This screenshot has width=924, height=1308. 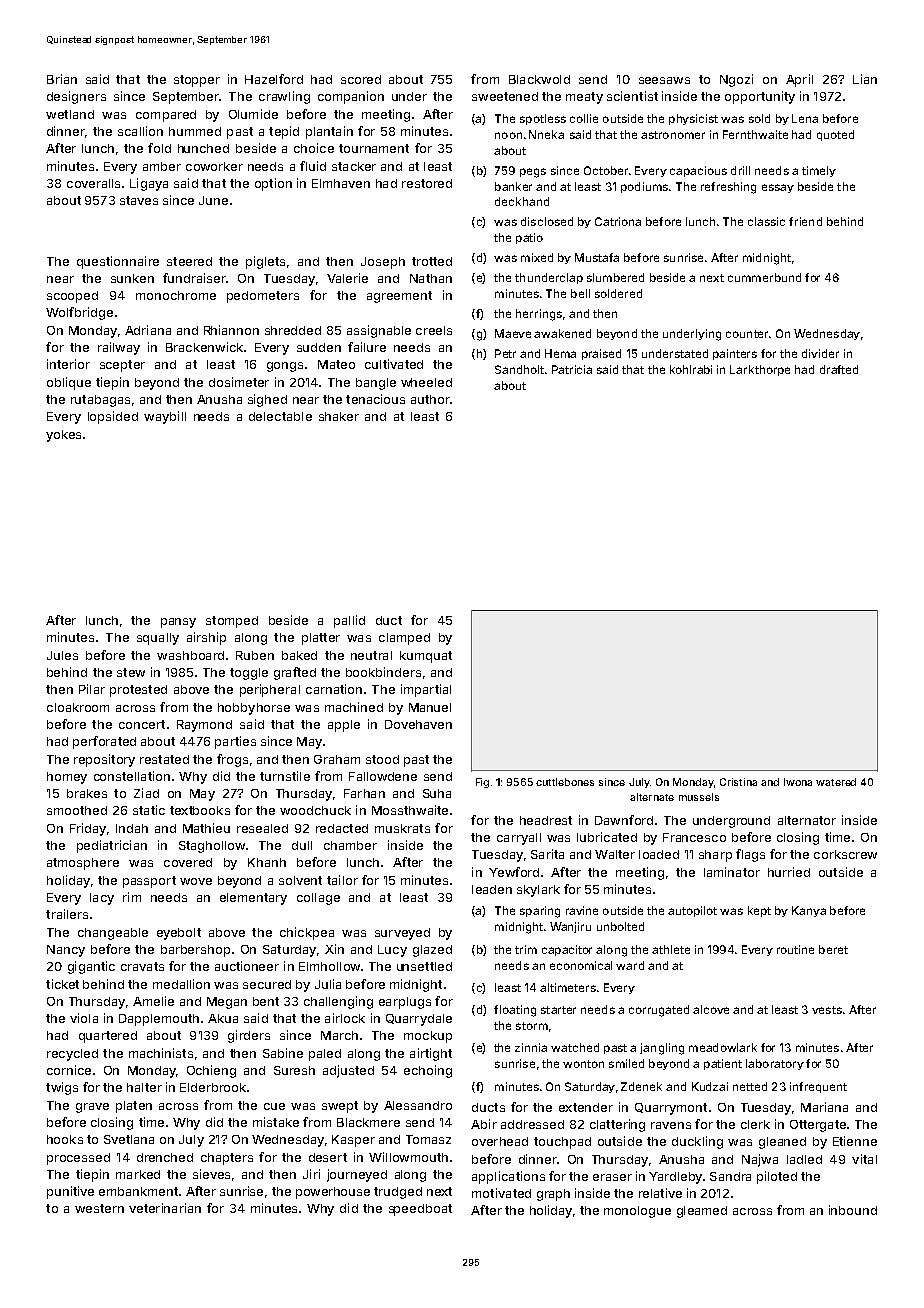 What do you see at coordinates (313, 166) in the screenshot?
I see `fluid` at bounding box center [313, 166].
